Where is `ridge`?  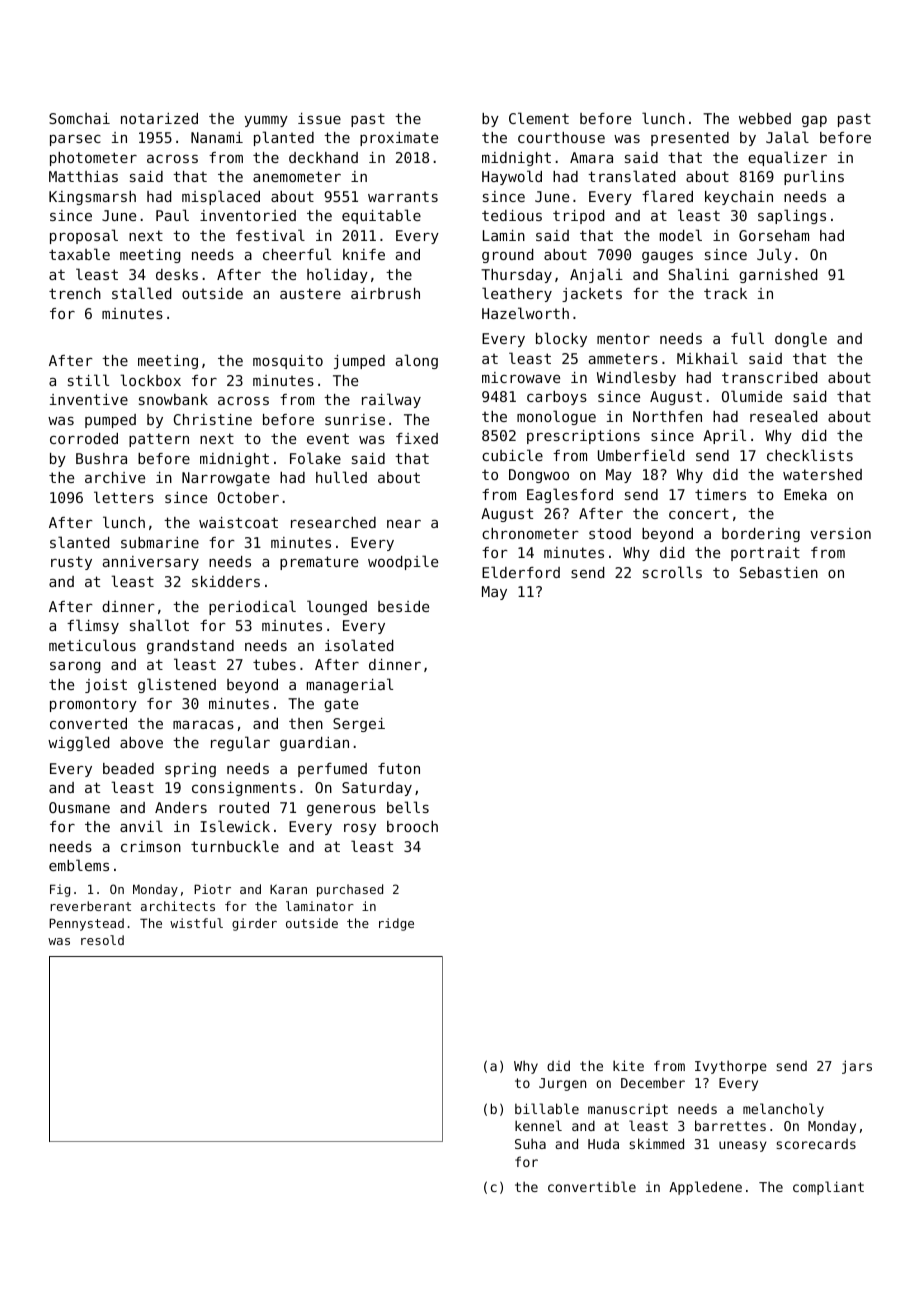
ridge is located at coordinates (396, 924).
